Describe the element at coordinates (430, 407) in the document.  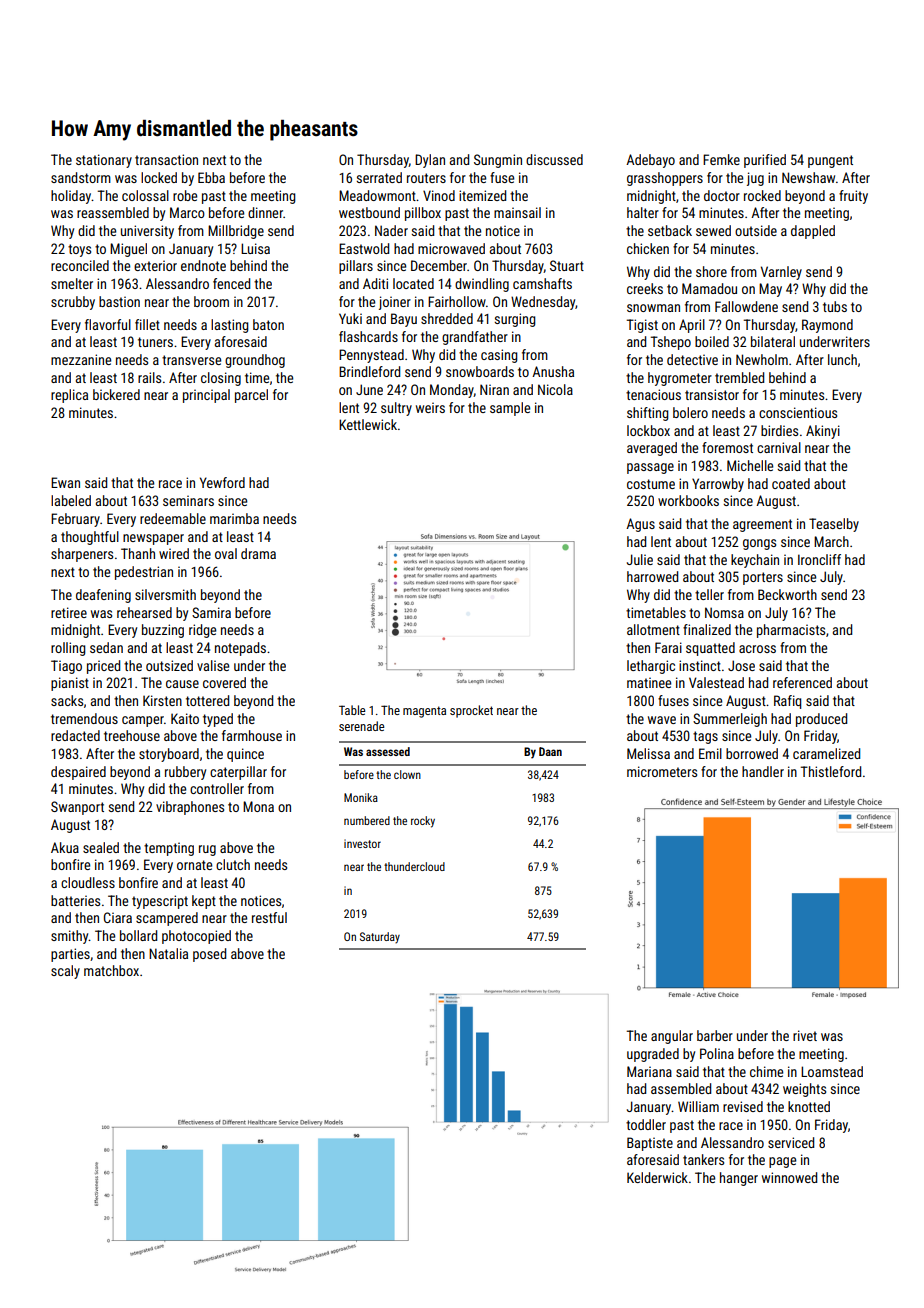
I see `weirs` at that location.
